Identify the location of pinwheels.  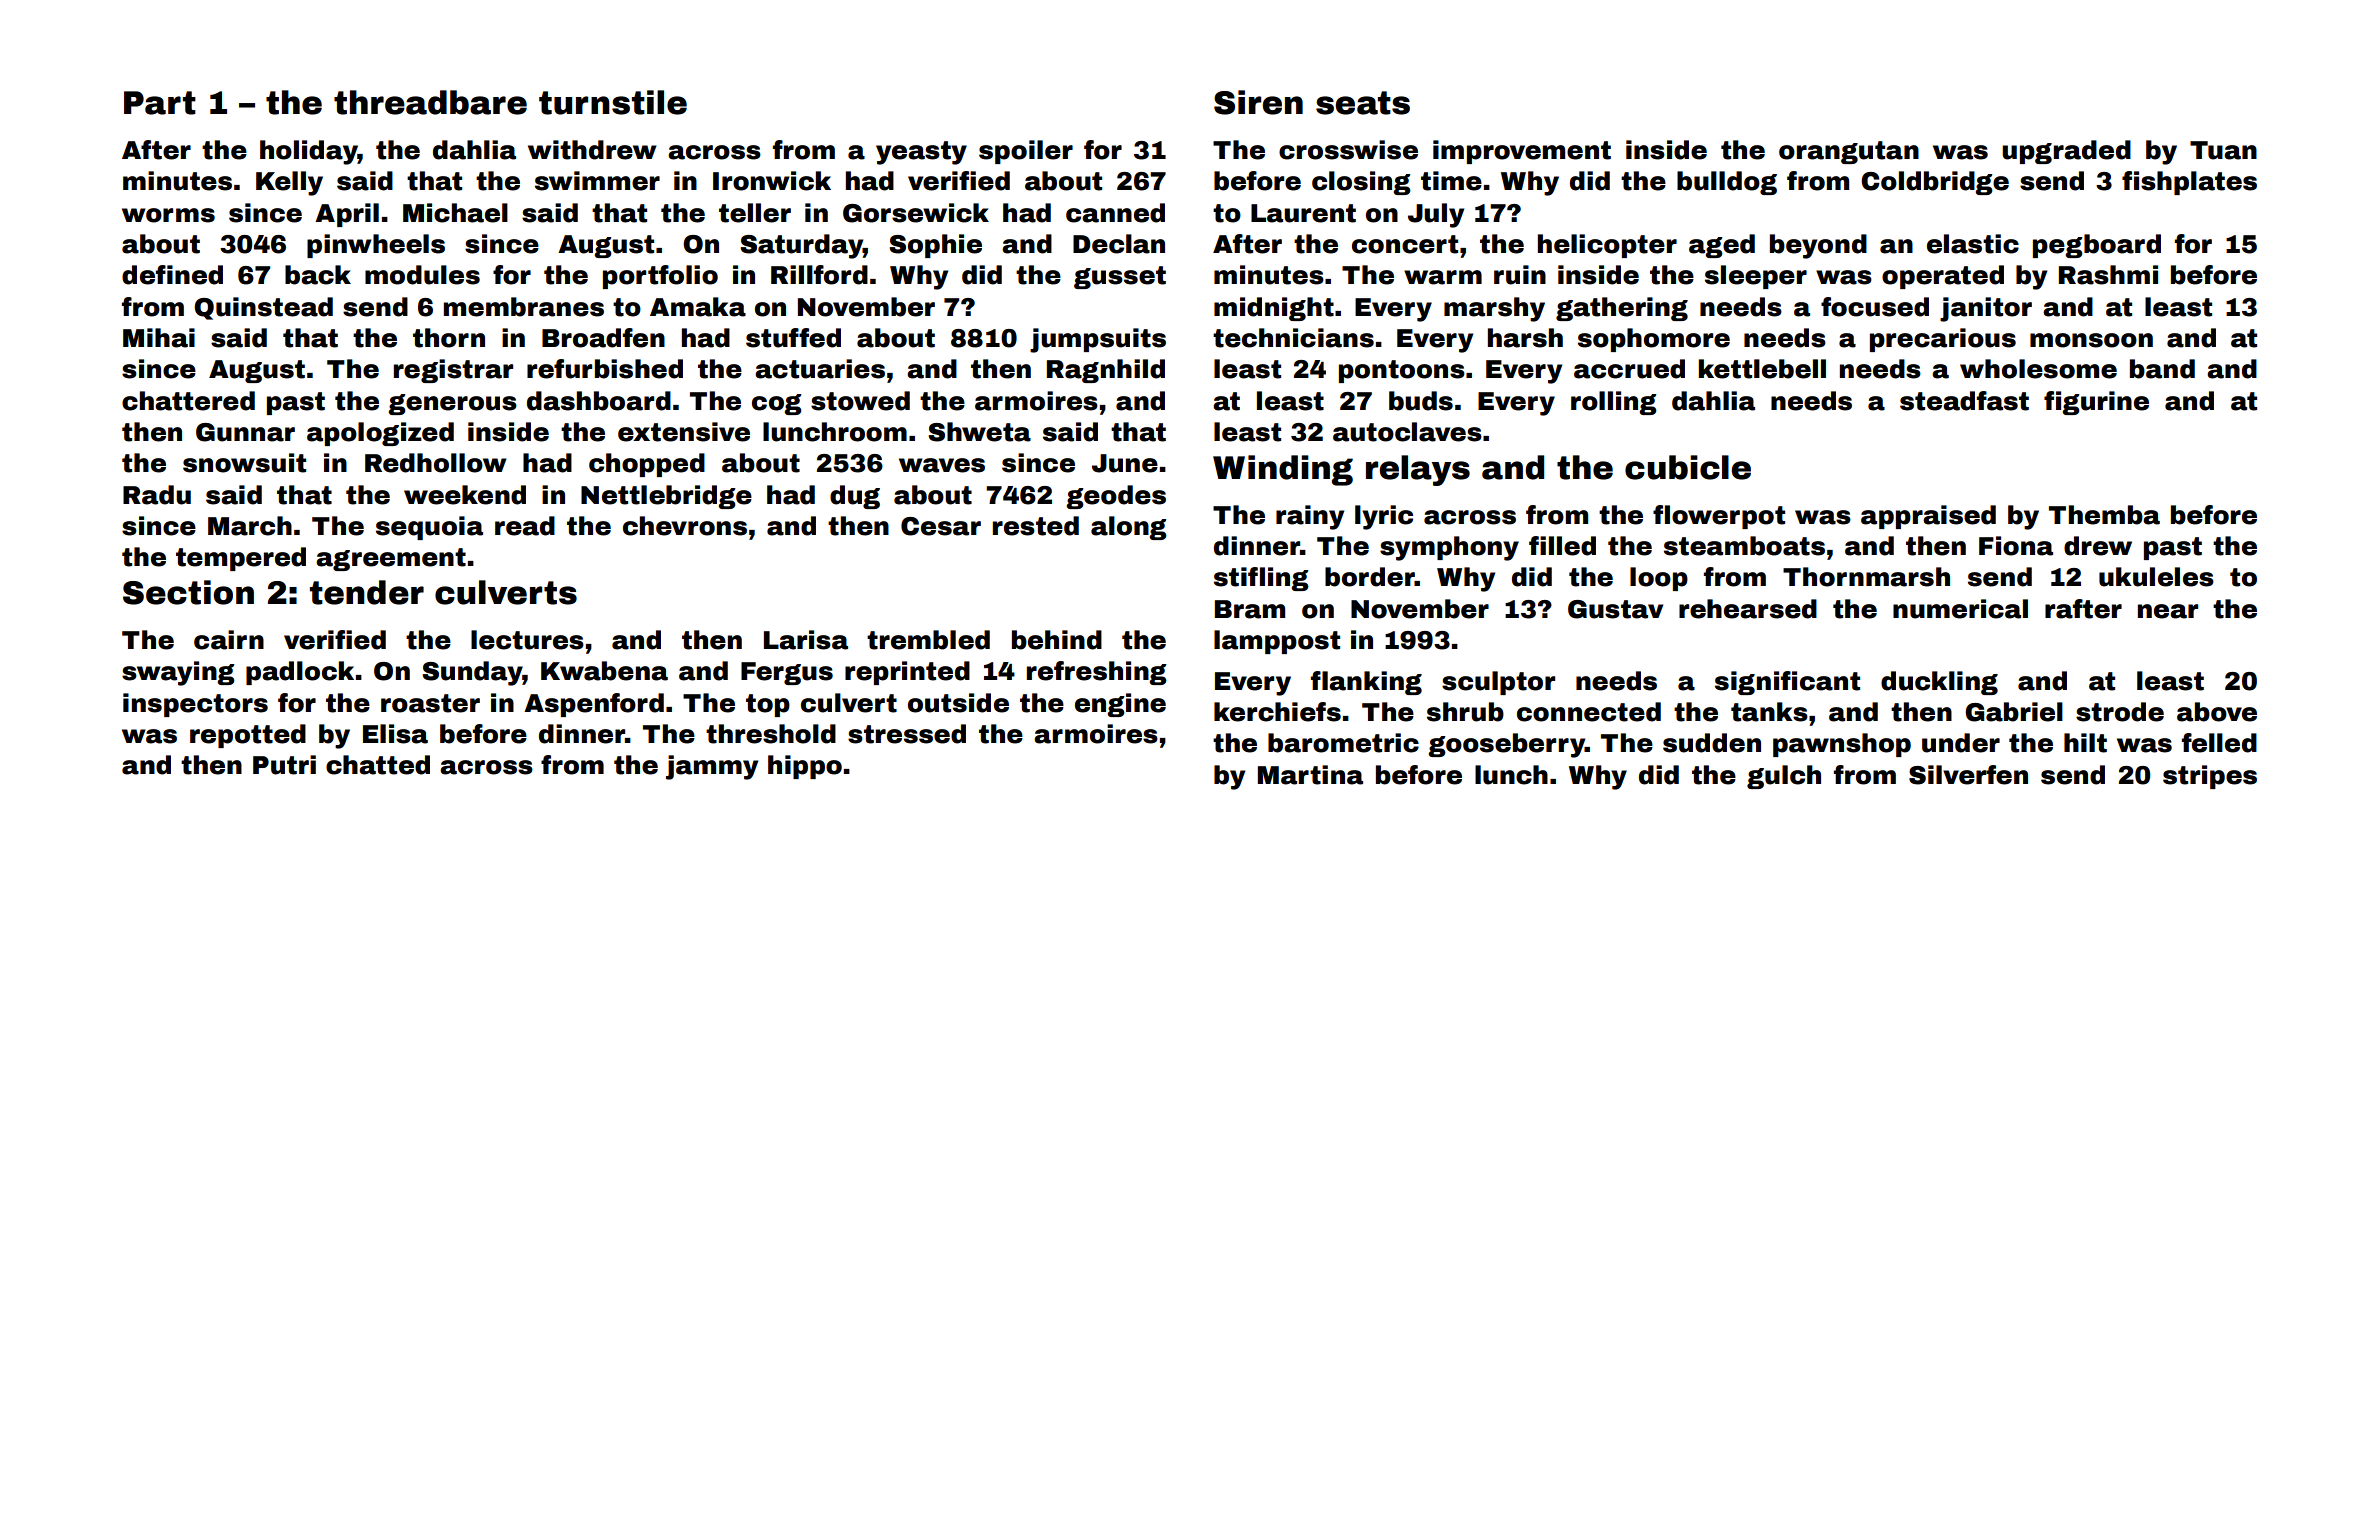
(376, 246).
